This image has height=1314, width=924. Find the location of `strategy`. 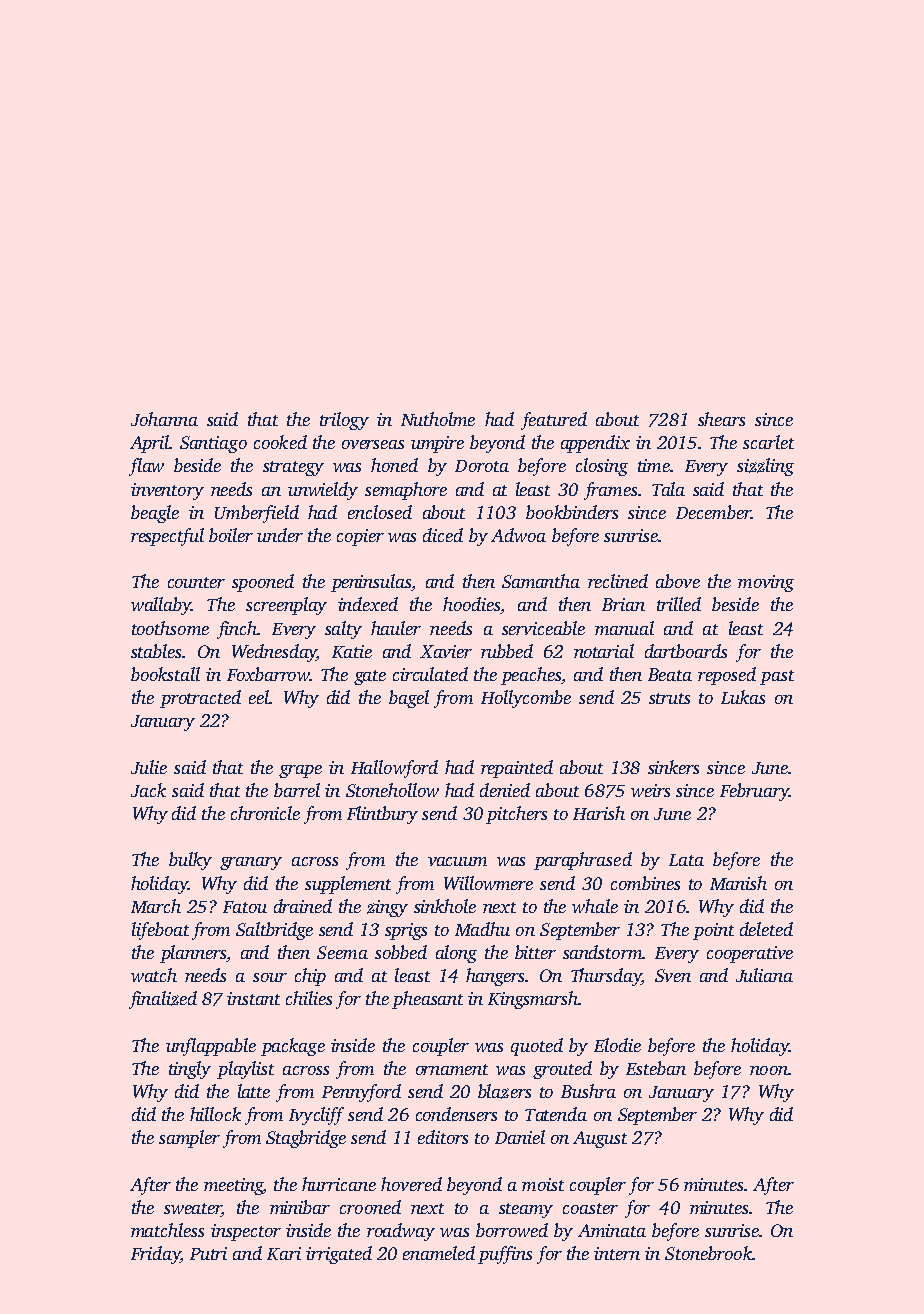

strategy is located at coordinates (293, 468).
